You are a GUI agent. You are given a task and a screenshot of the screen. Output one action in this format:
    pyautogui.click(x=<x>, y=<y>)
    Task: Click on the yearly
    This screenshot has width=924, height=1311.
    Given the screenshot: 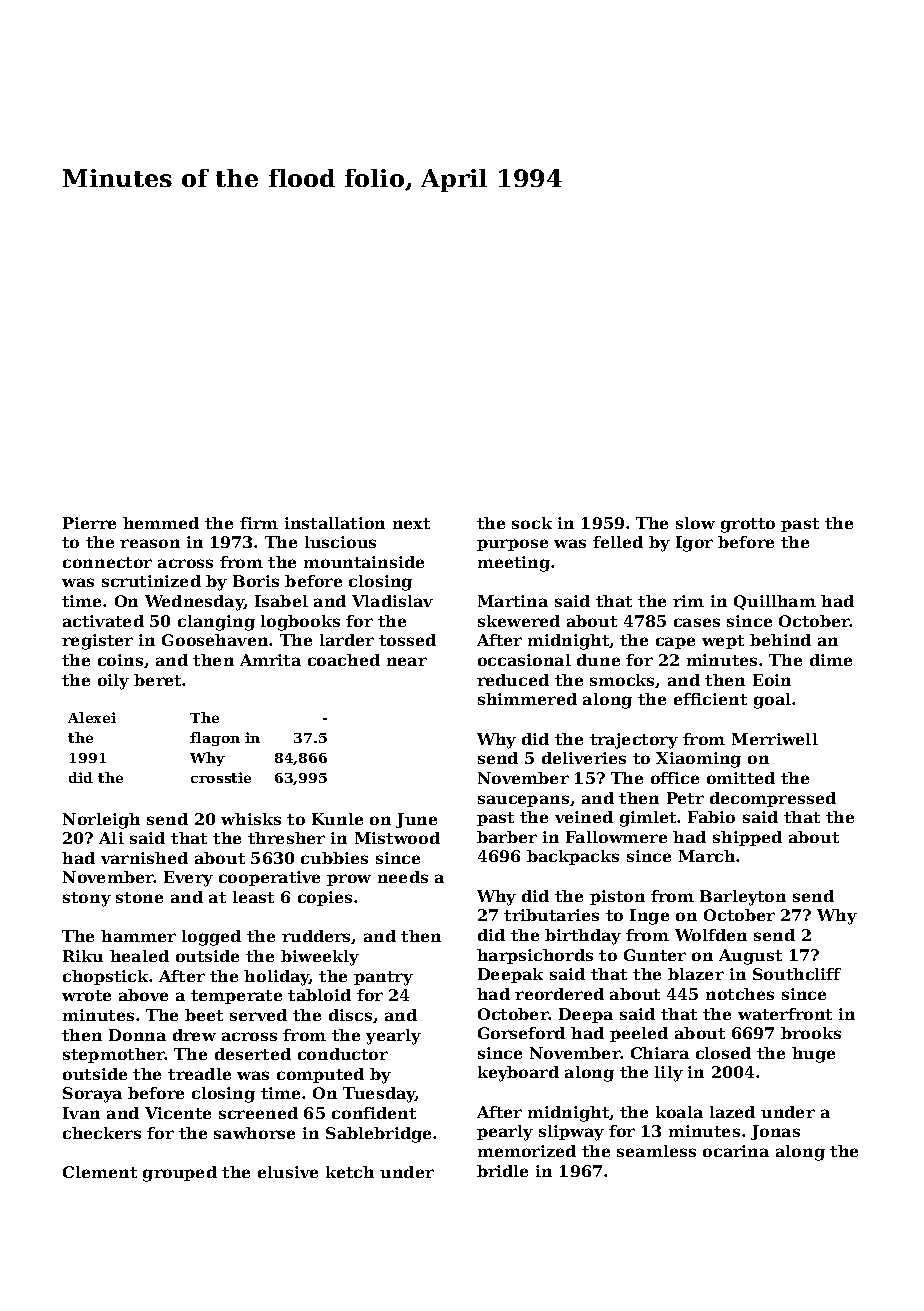 What is the action you would take?
    pyautogui.click(x=393, y=1037)
